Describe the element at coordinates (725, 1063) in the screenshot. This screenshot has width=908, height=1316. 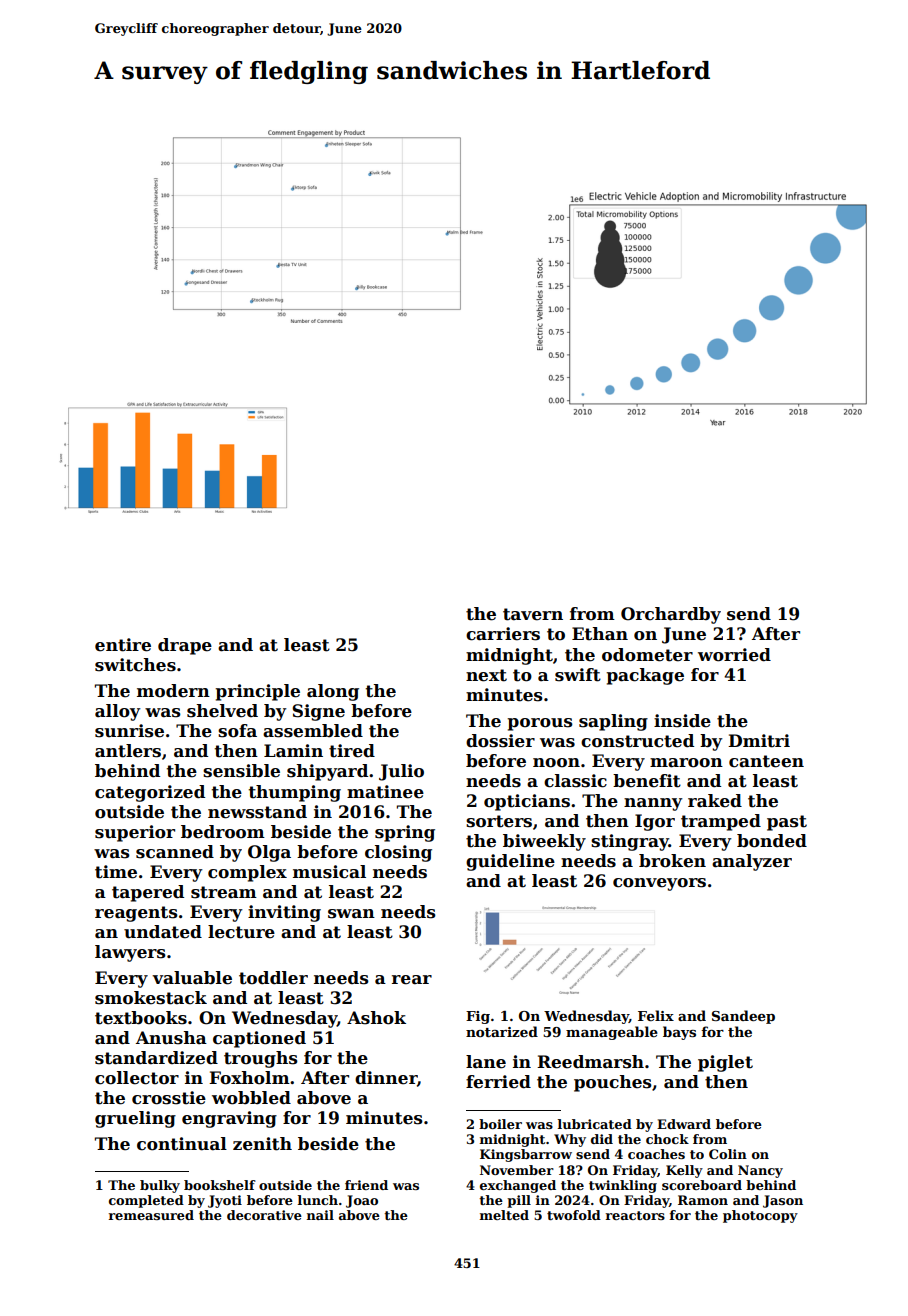
I see `piglet` at that location.
